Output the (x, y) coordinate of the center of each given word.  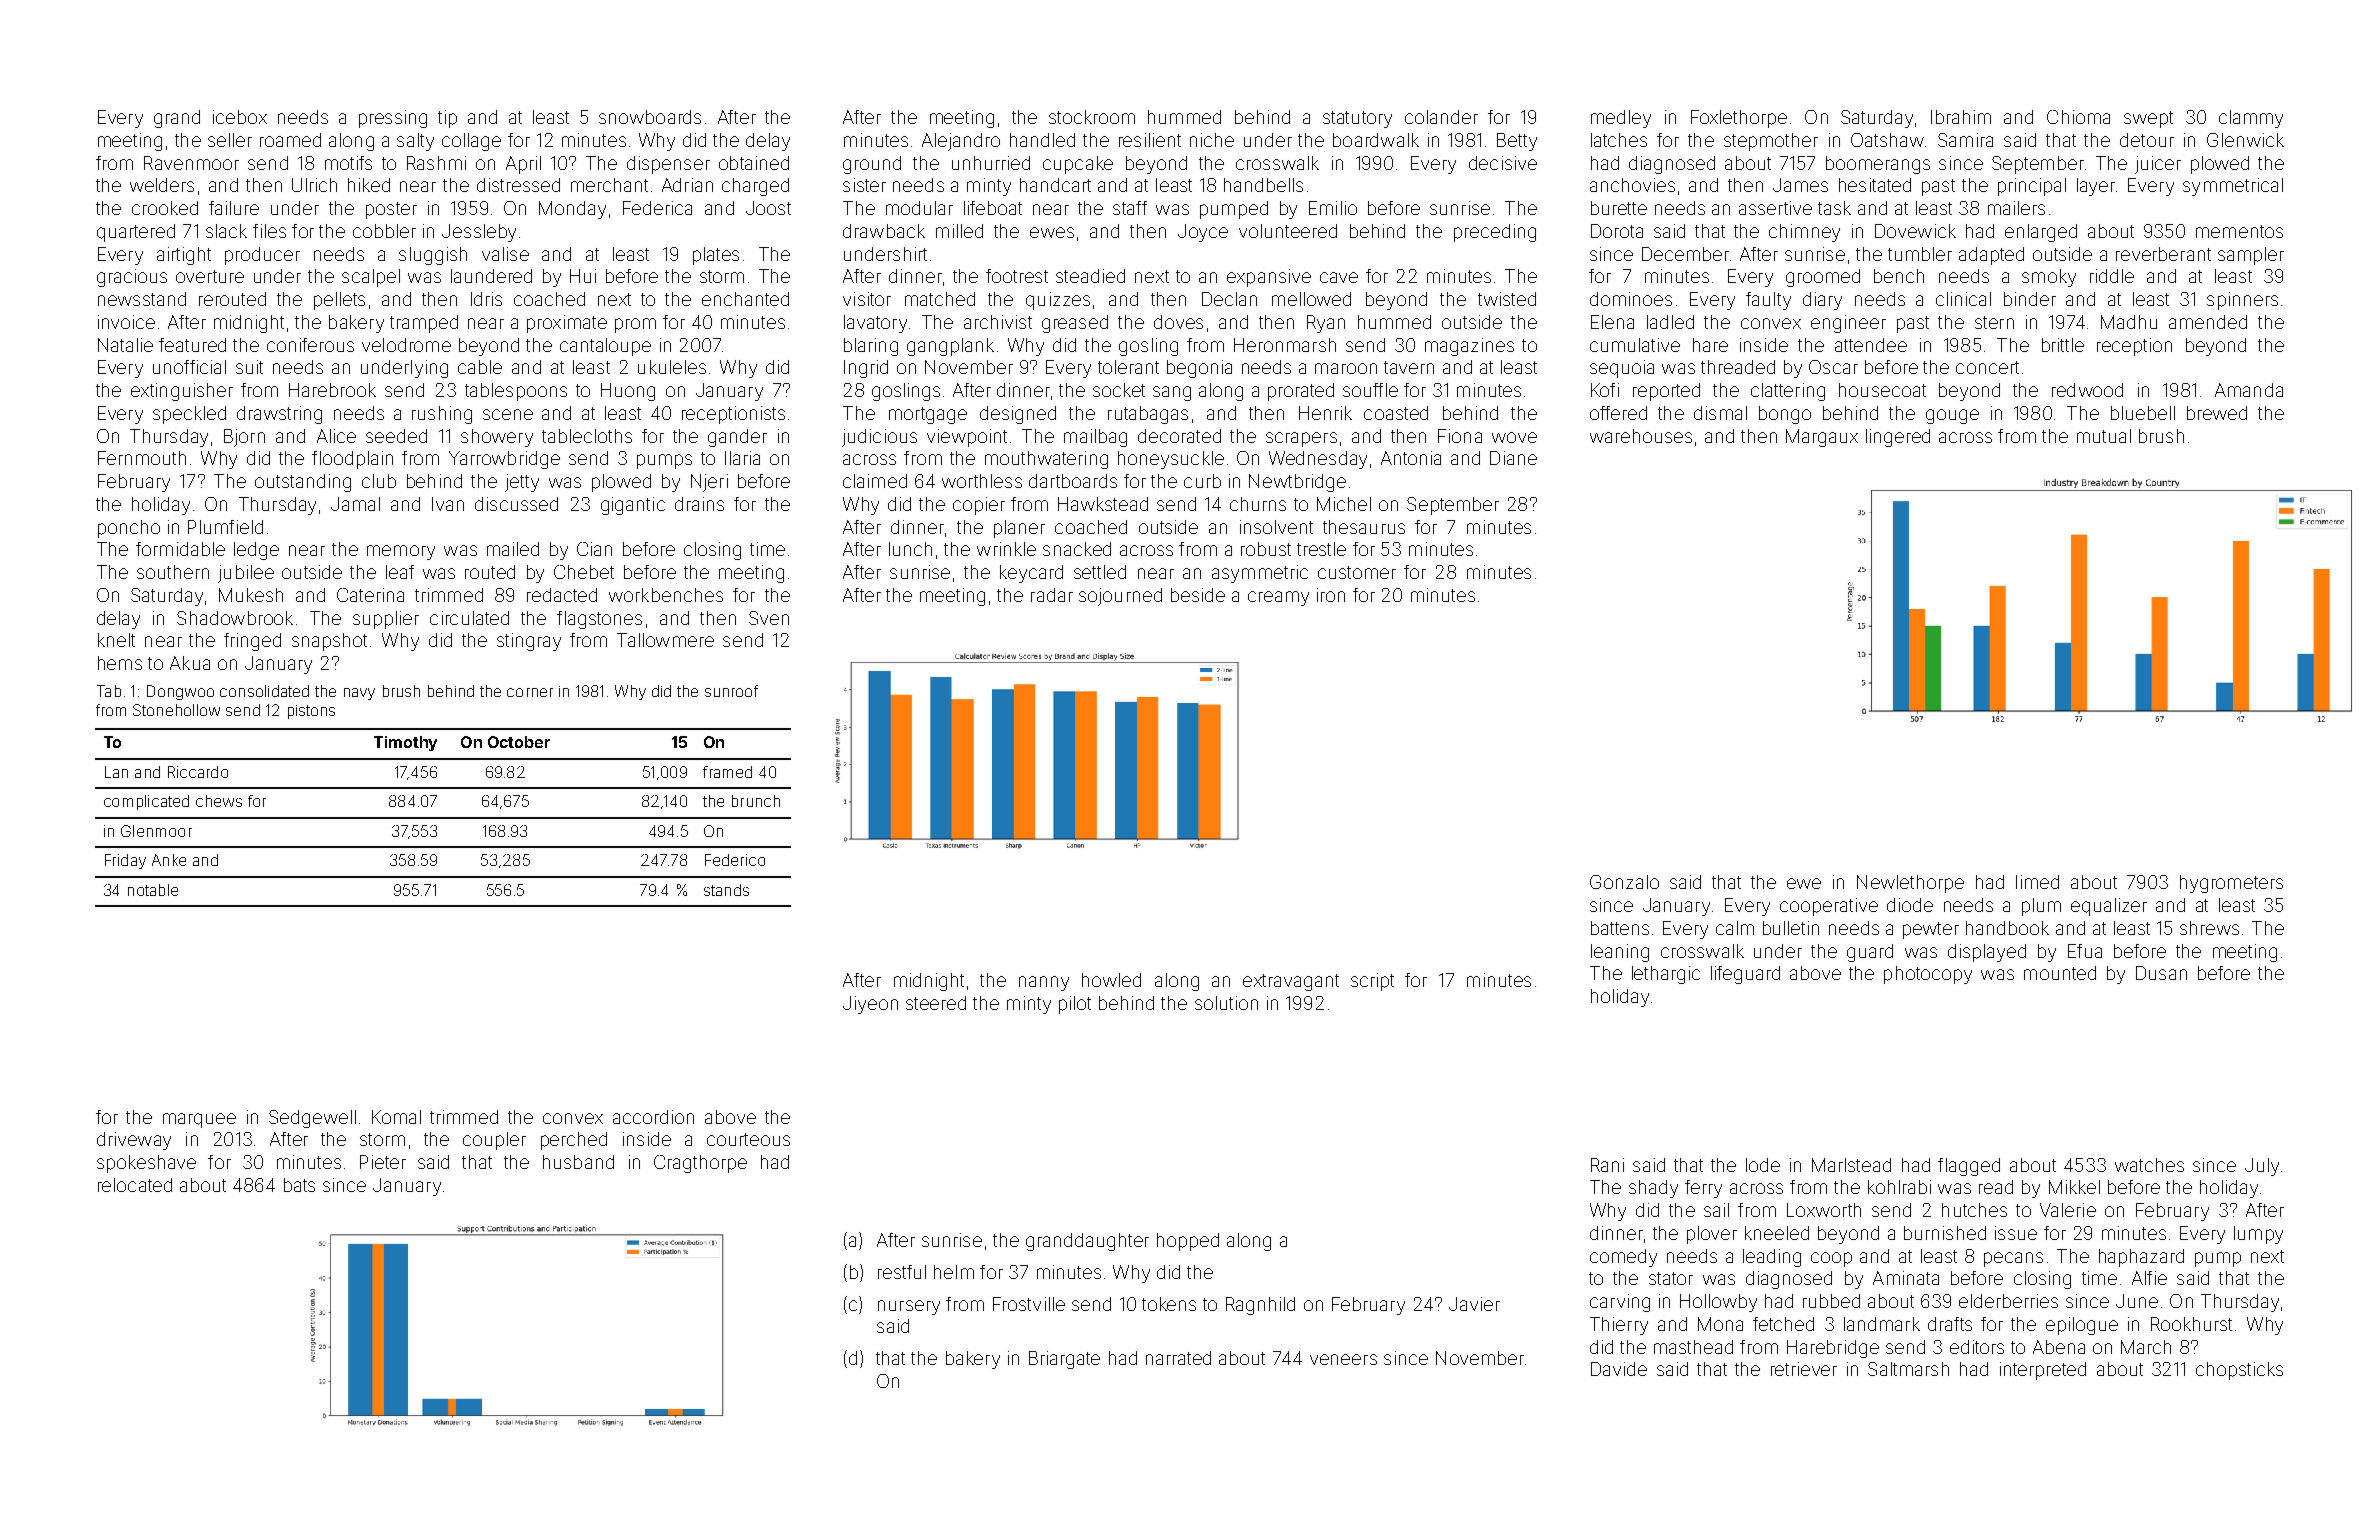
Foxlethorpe (1739, 119)
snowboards (650, 117)
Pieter (383, 1162)
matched (940, 299)
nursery (909, 1307)
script (1372, 982)
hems (120, 663)
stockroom (1092, 117)
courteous (748, 1139)
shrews (2209, 928)
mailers (2016, 208)
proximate (567, 324)
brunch (756, 801)
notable (153, 890)
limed (2037, 882)
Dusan (2161, 973)
